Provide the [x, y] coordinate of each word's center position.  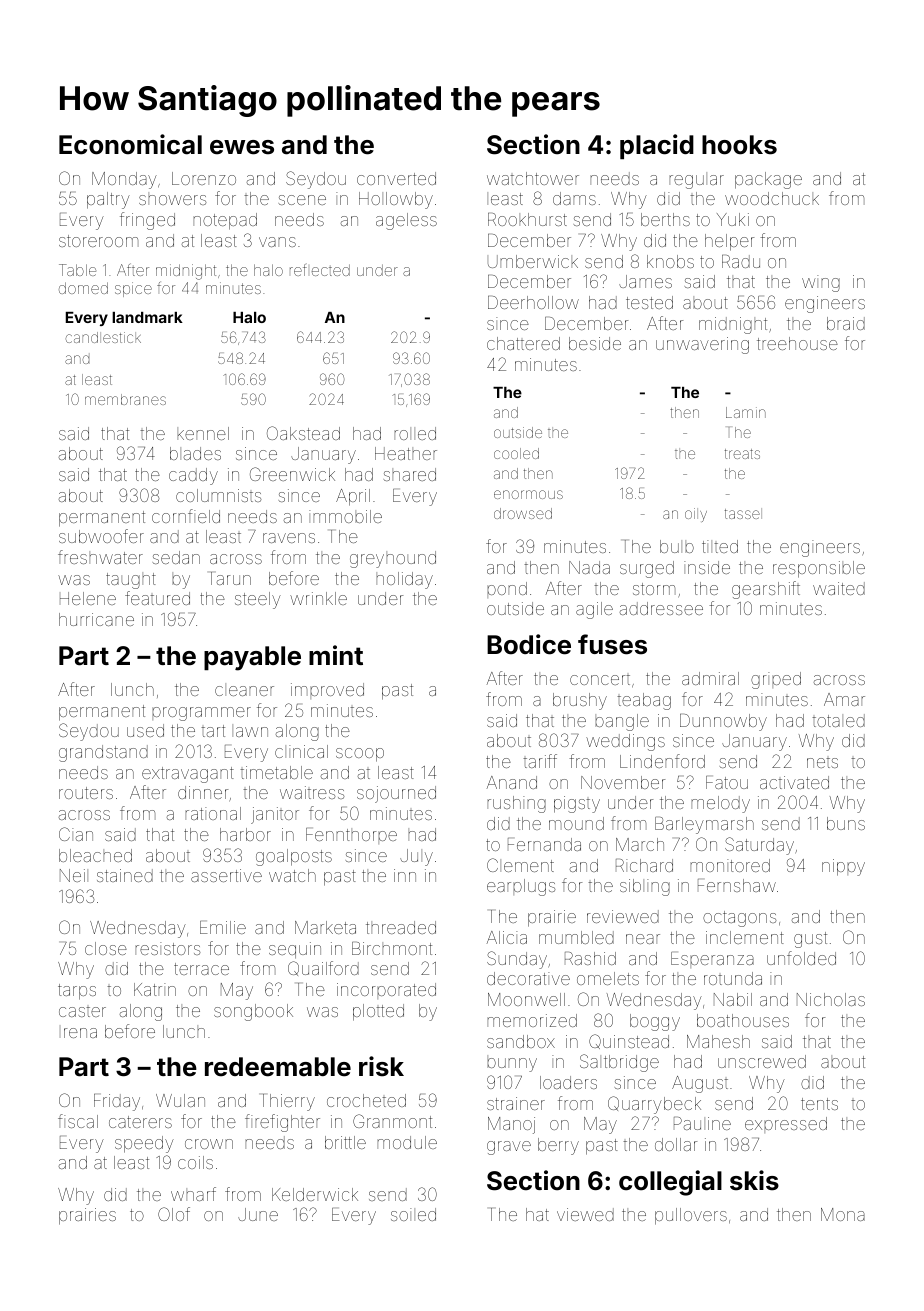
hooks [739, 145]
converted [396, 178]
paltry [108, 200]
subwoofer [101, 536]
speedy [144, 1144]
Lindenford [662, 761]
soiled [413, 1214]
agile [594, 610]
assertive [226, 875]
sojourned [396, 794]
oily [696, 515]
